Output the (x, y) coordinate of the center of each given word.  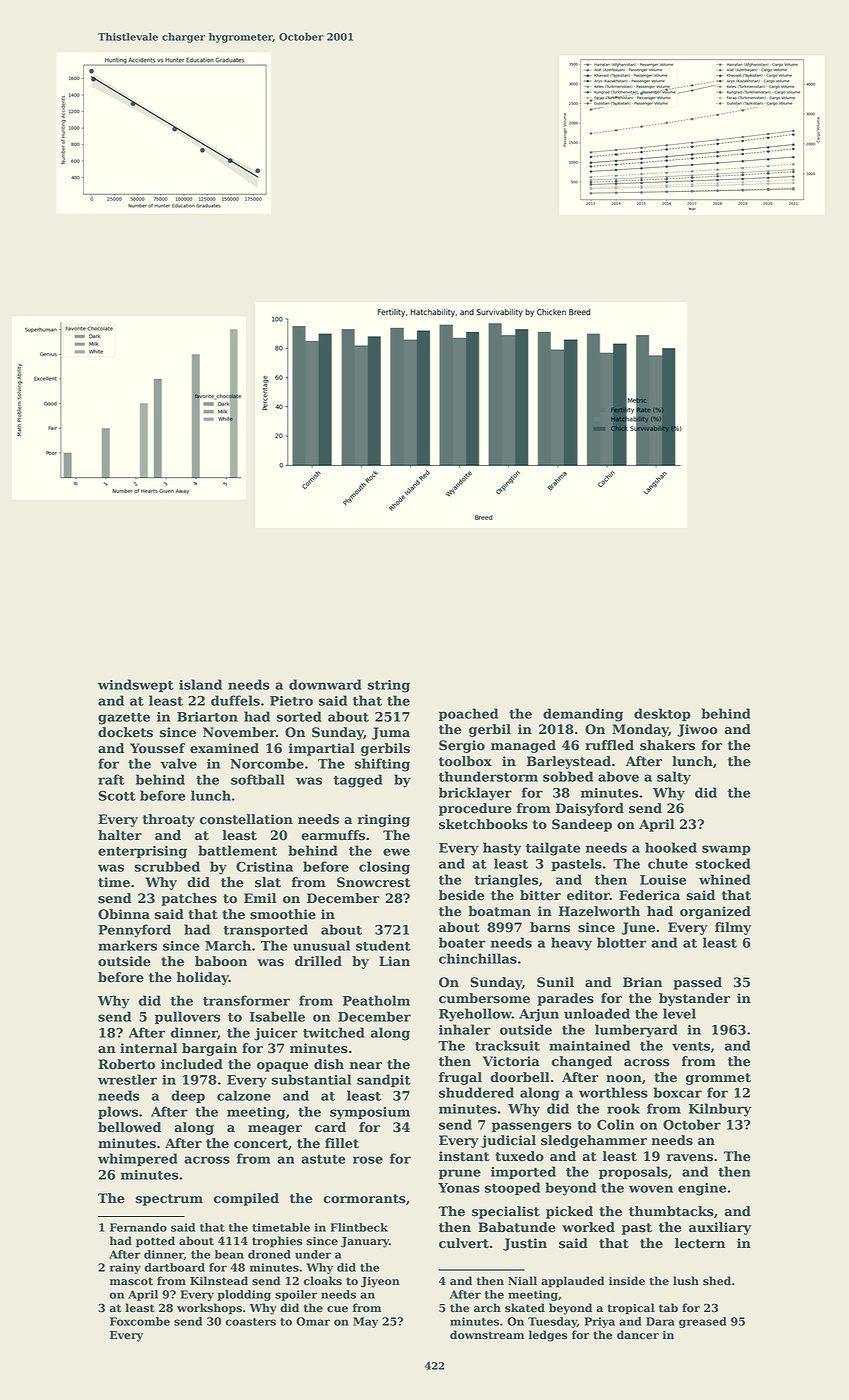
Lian (394, 961)
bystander (694, 999)
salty (674, 778)
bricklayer (475, 794)
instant (464, 1156)
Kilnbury (720, 1110)
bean (229, 1254)
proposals (633, 1172)
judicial (508, 1141)
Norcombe (267, 763)
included (192, 1064)
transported (266, 930)
